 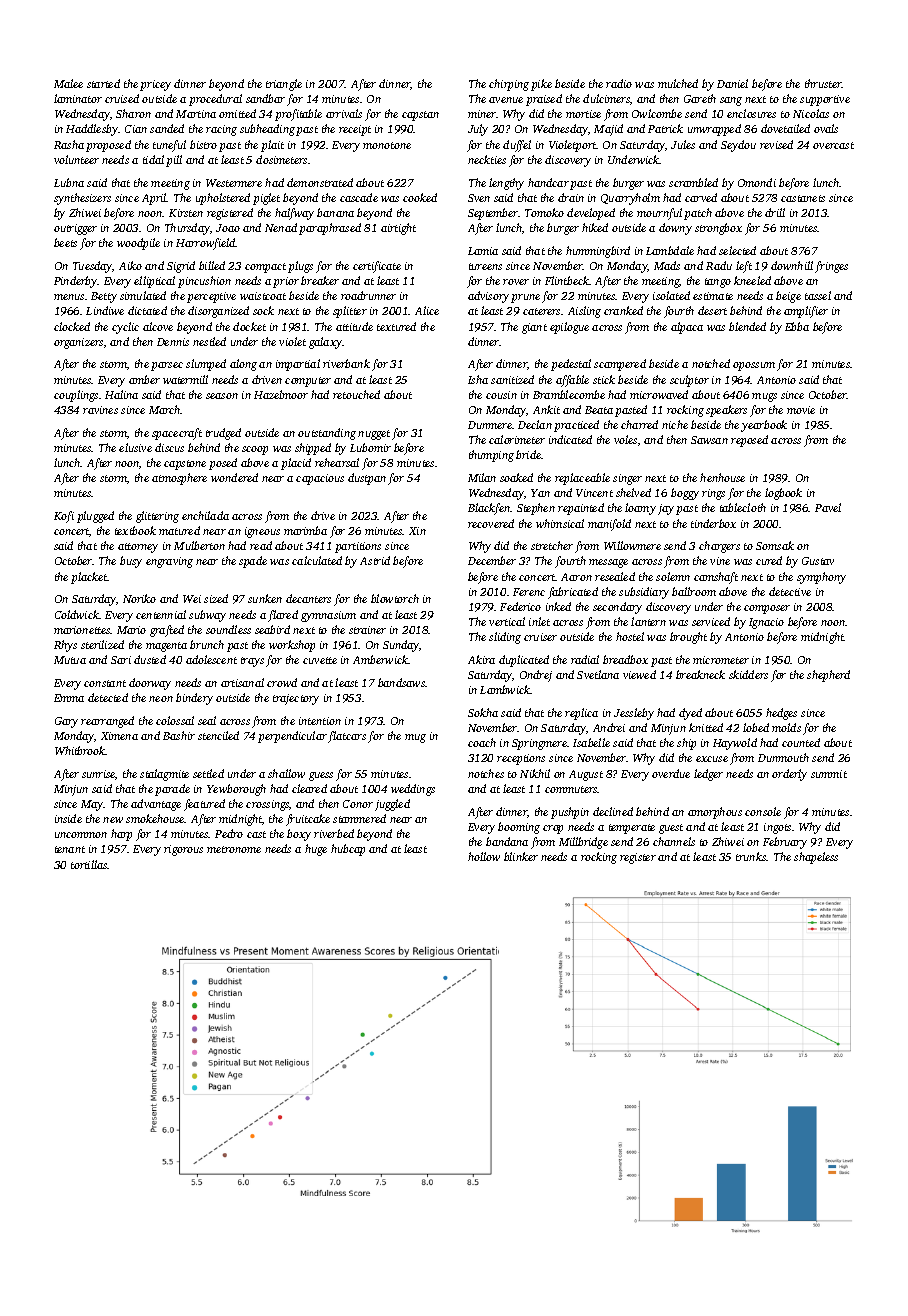 What do you see at coordinates (216, 598) in the document?
I see `sized` at bounding box center [216, 598].
